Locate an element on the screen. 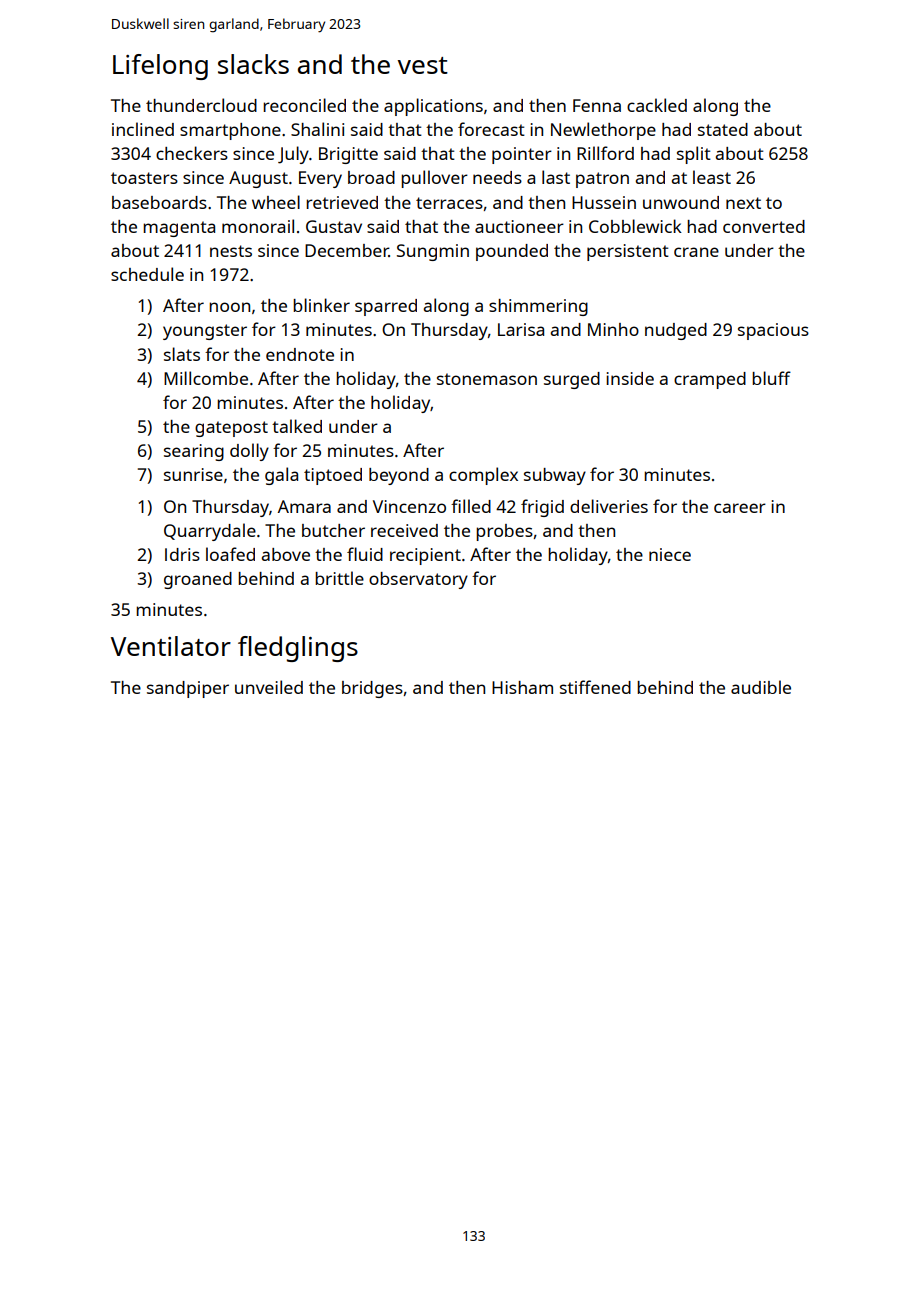 The width and height of the screenshot is (924, 1314). slacks is located at coordinates (253, 64).
